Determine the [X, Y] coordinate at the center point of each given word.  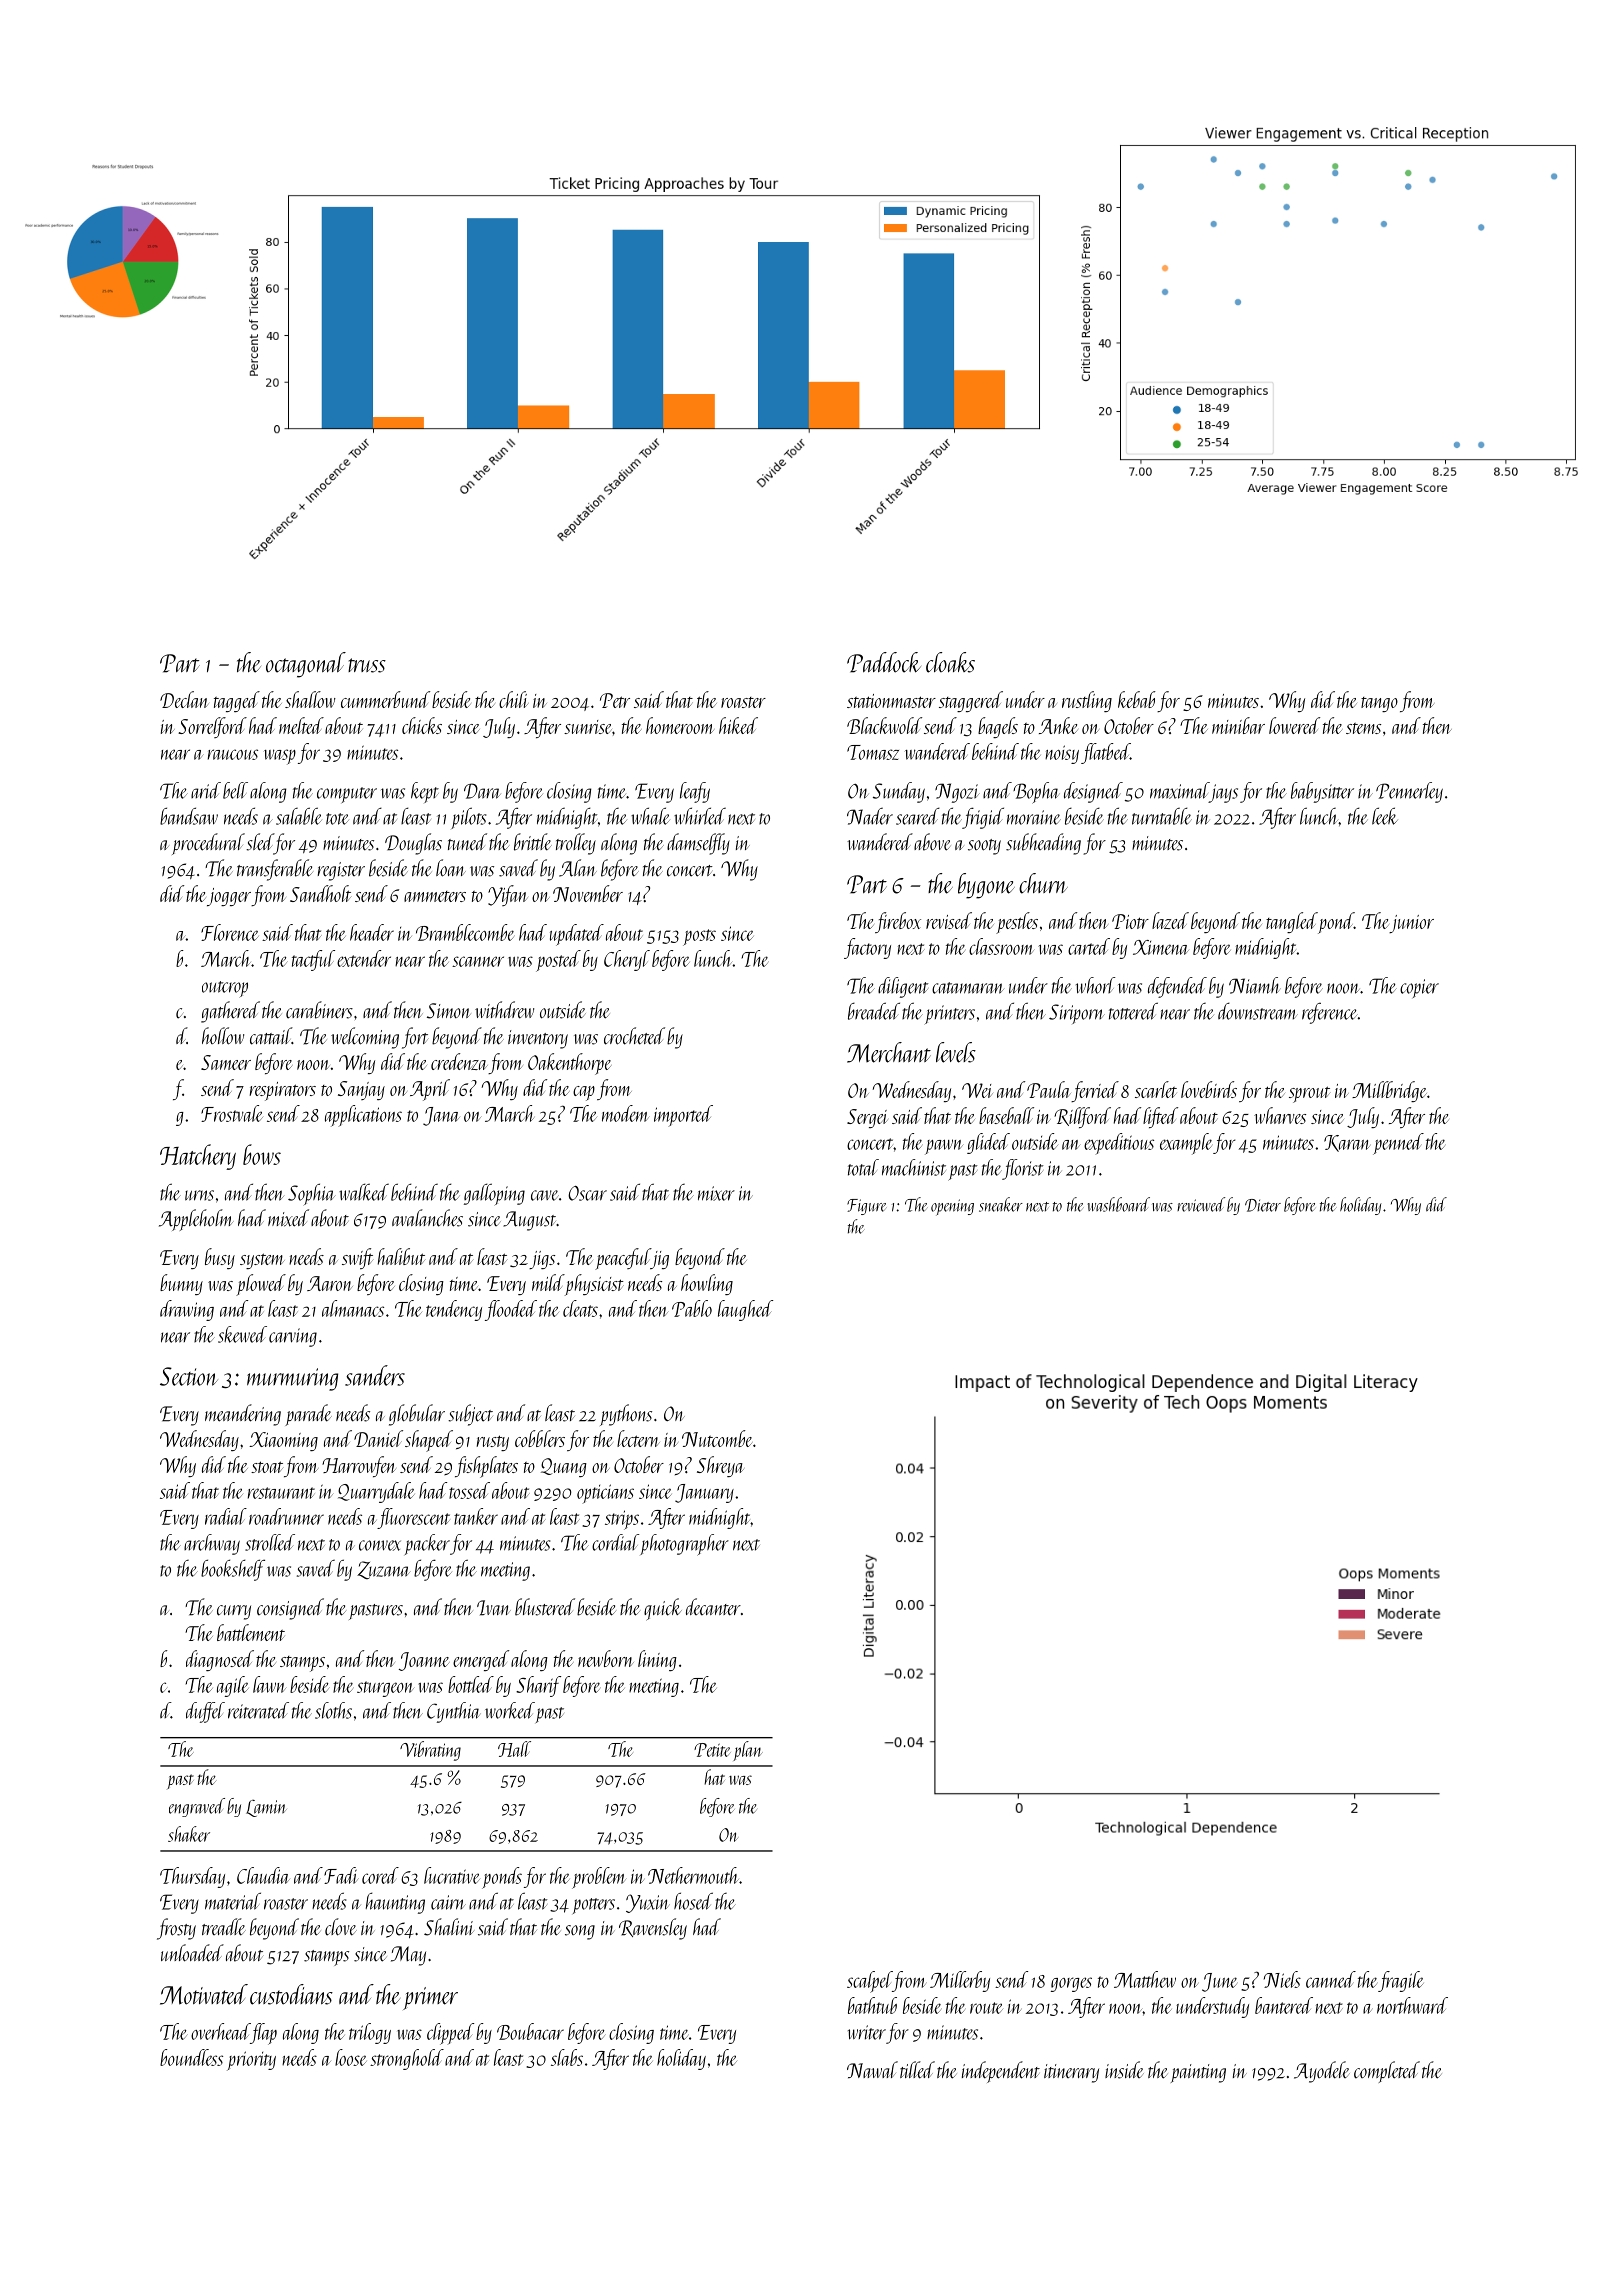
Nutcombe [717, 1438]
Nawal [872, 2069]
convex [380, 1545]
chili [514, 699]
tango [1379, 704]
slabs [567, 2057]
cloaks [950, 662]
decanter [713, 1607]
